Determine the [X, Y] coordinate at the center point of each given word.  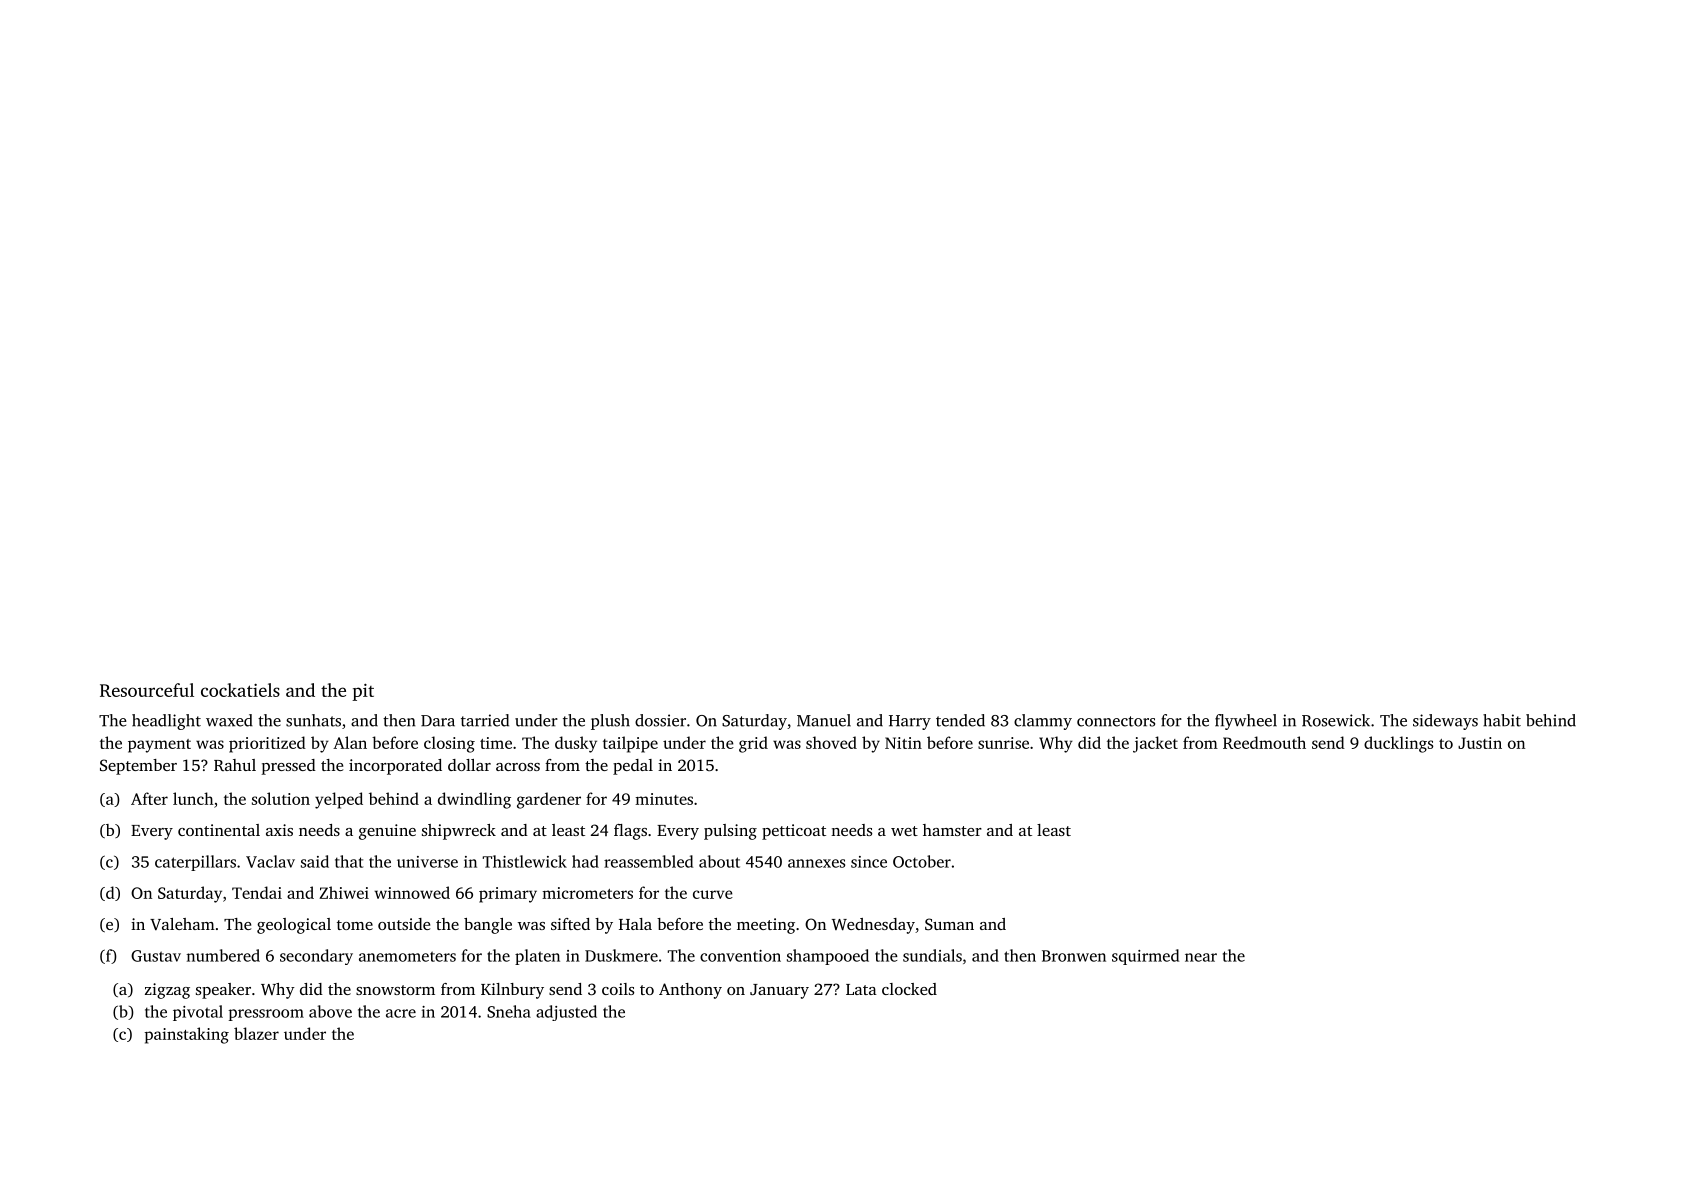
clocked [909, 989]
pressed [289, 767]
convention [740, 956]
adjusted [566, 1013]
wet [904, 831]
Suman [949, 924]
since [869, 862]
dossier [660, 720]
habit [1502, 720]
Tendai [257, 892]
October [922, 861]
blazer [256, 1033]
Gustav [156, 956]
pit [363, 692]
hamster [952, 830]
